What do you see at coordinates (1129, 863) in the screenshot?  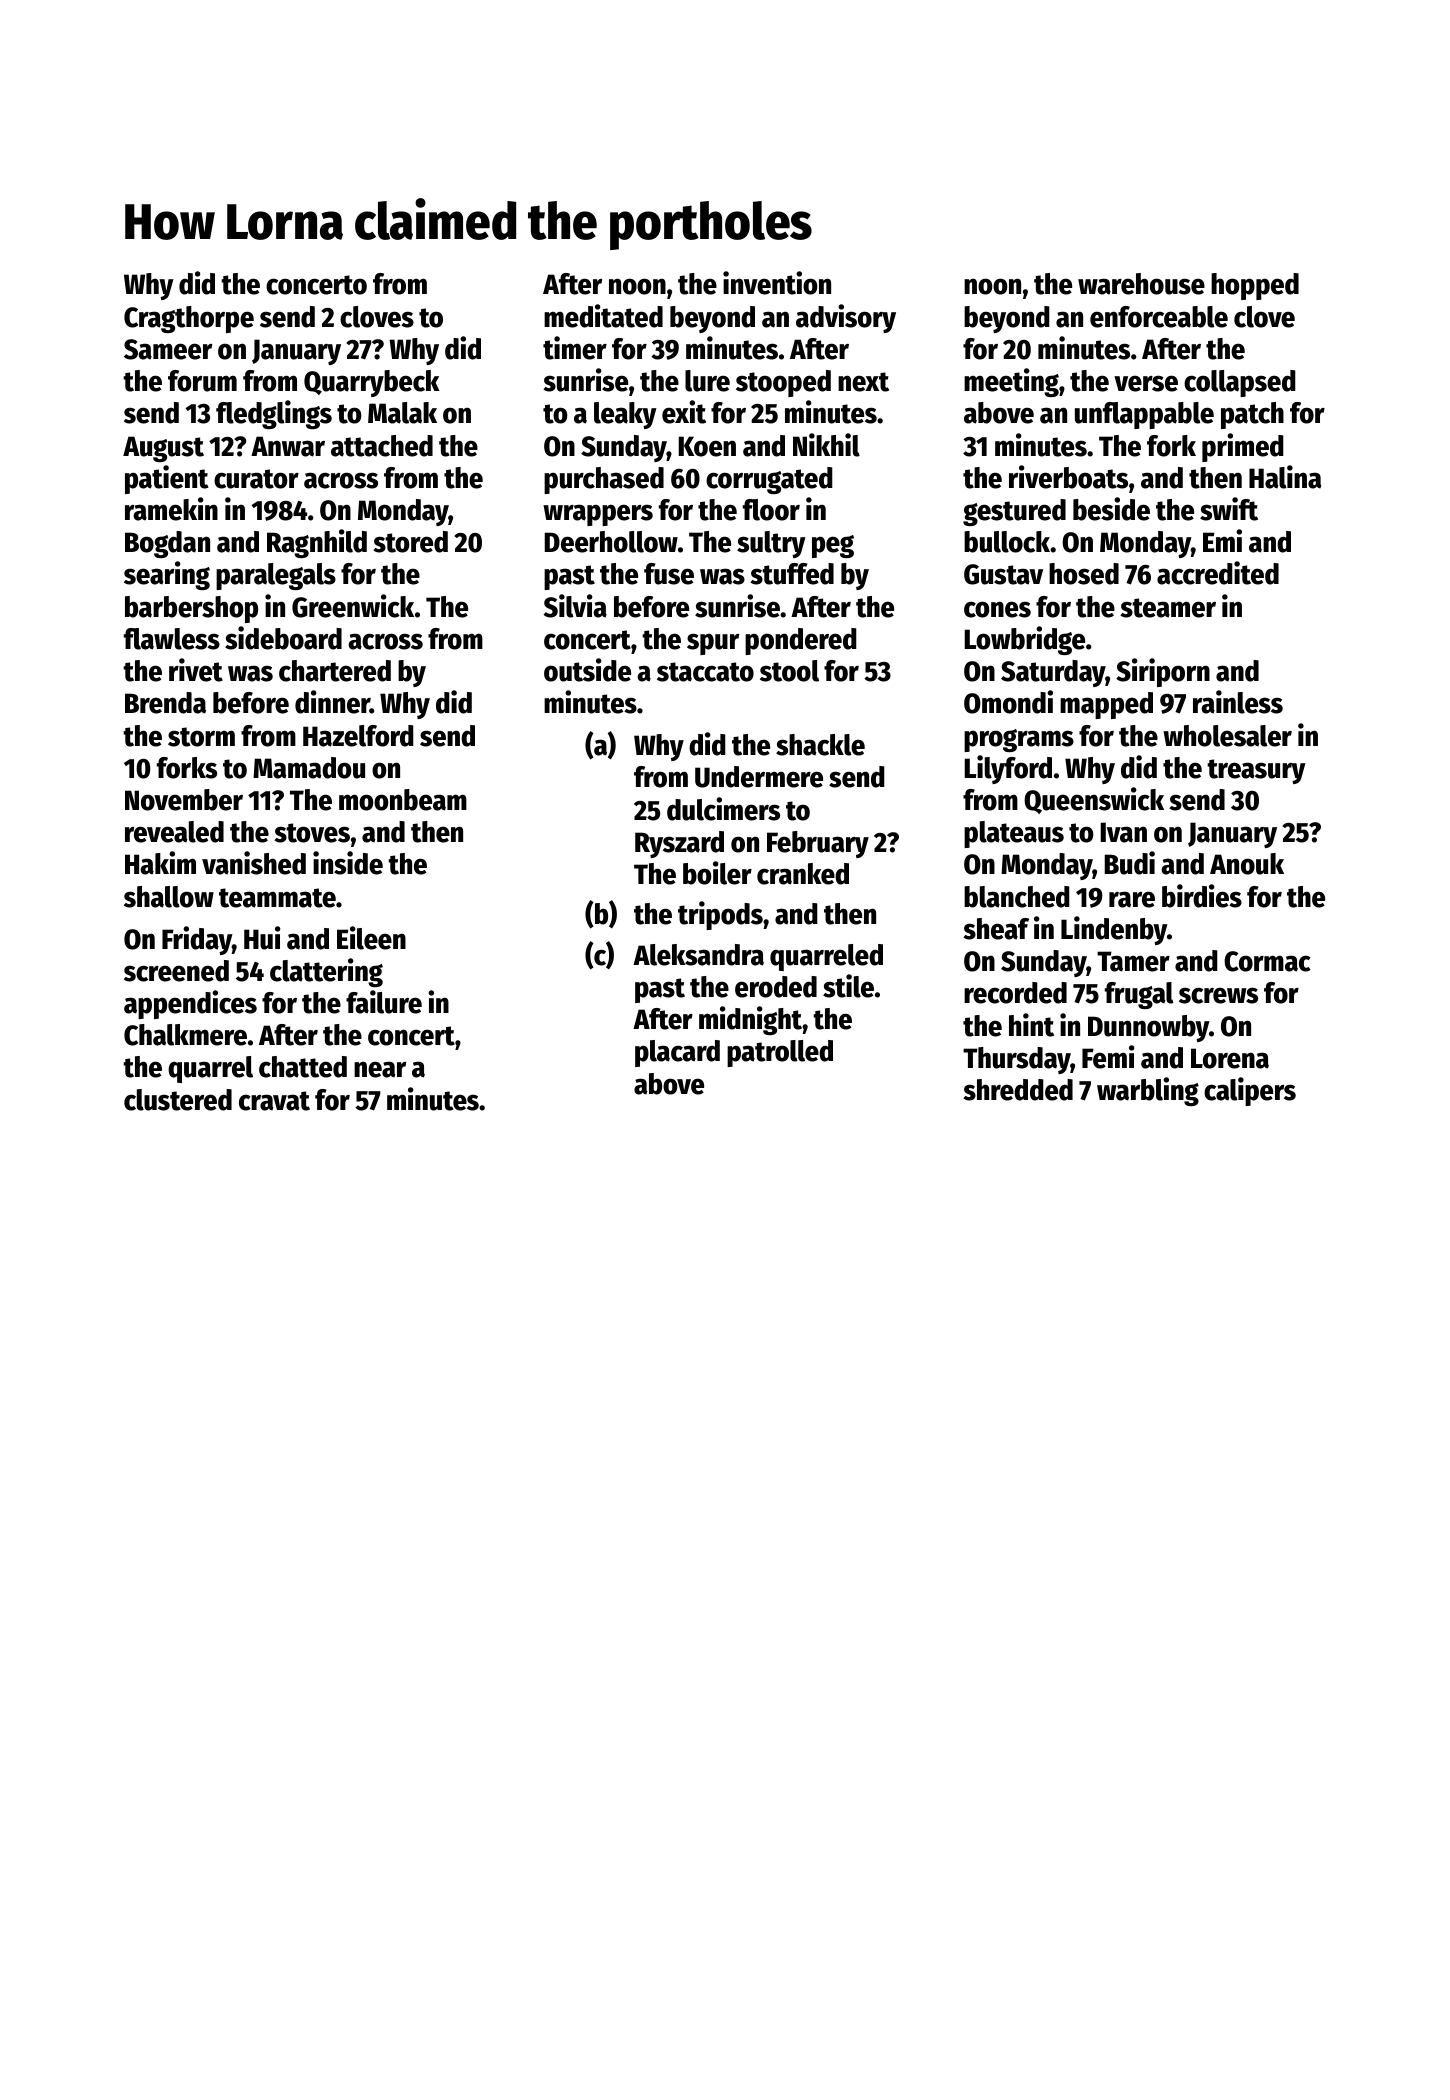 I see `Budi` at bounding box center [1129, 863].
